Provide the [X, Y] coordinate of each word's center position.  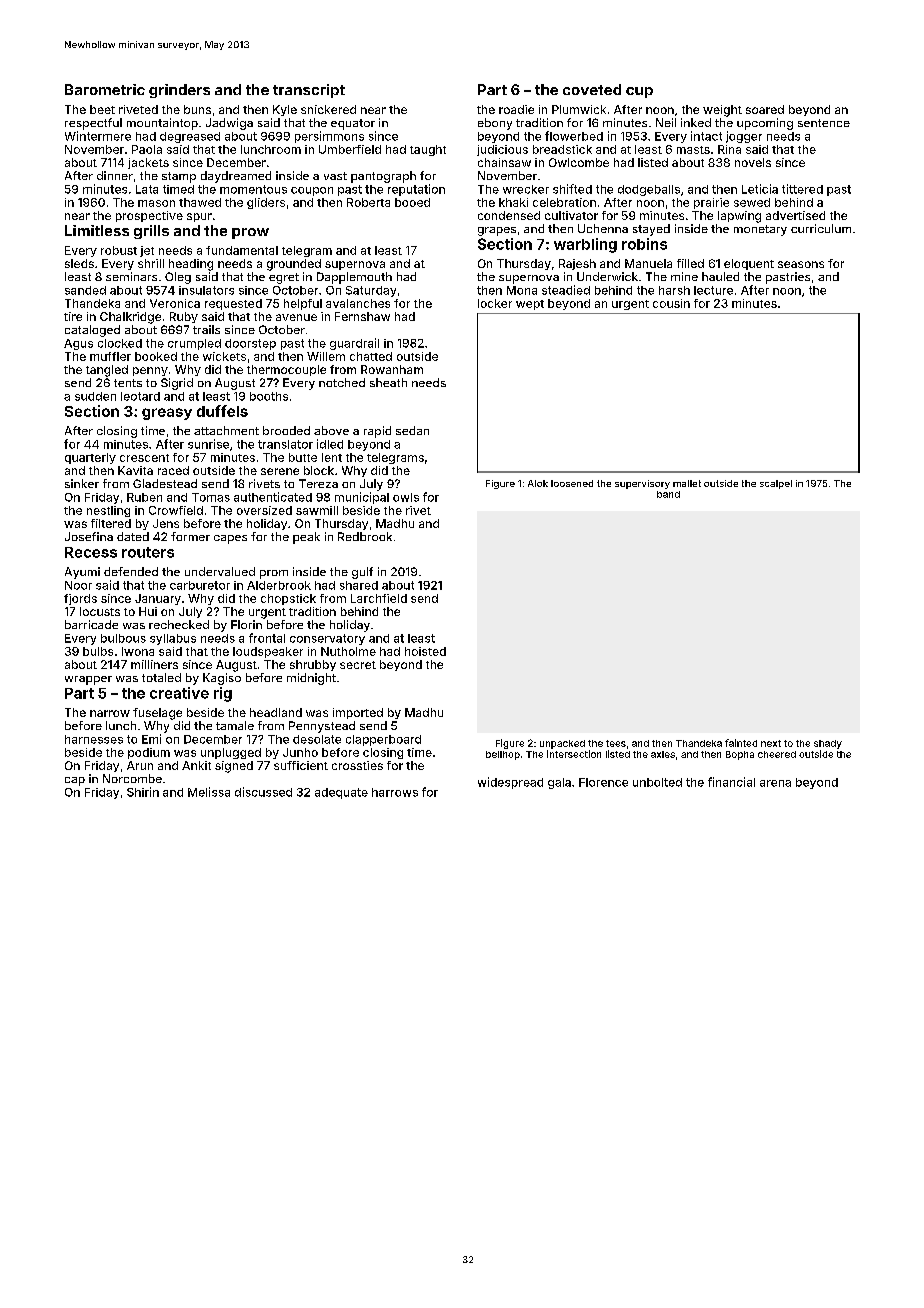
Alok [538, 483]
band [668, 494]
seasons [801, 264]
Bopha [740, 755]
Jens [166, 523]
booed [412, 202]
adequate [341, 793]
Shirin [143, 792]
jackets [148, 163]
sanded [85, 290]
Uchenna [603, 228]
